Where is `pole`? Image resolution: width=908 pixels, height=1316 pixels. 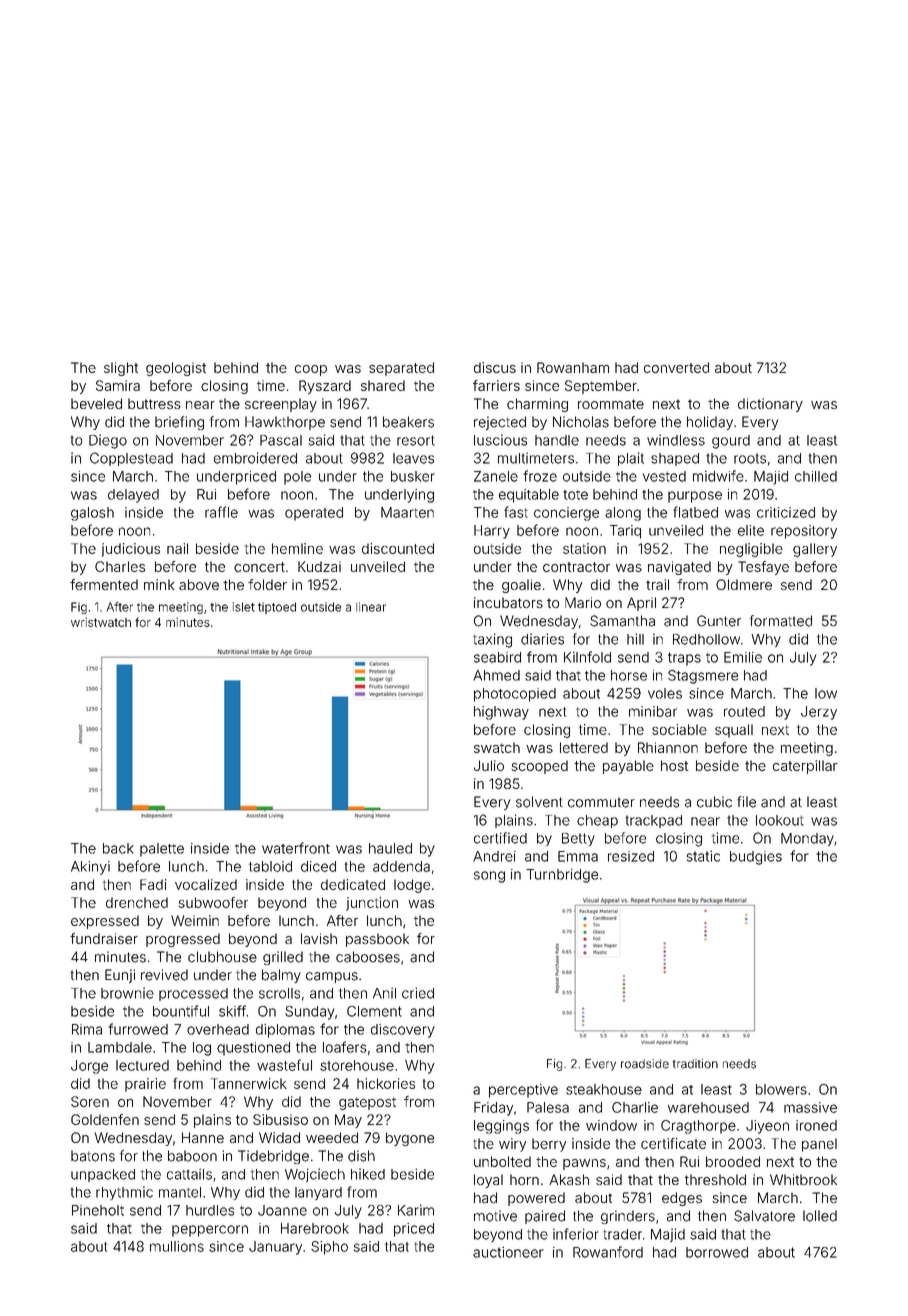
pole is located at coordinates (297, 478).
